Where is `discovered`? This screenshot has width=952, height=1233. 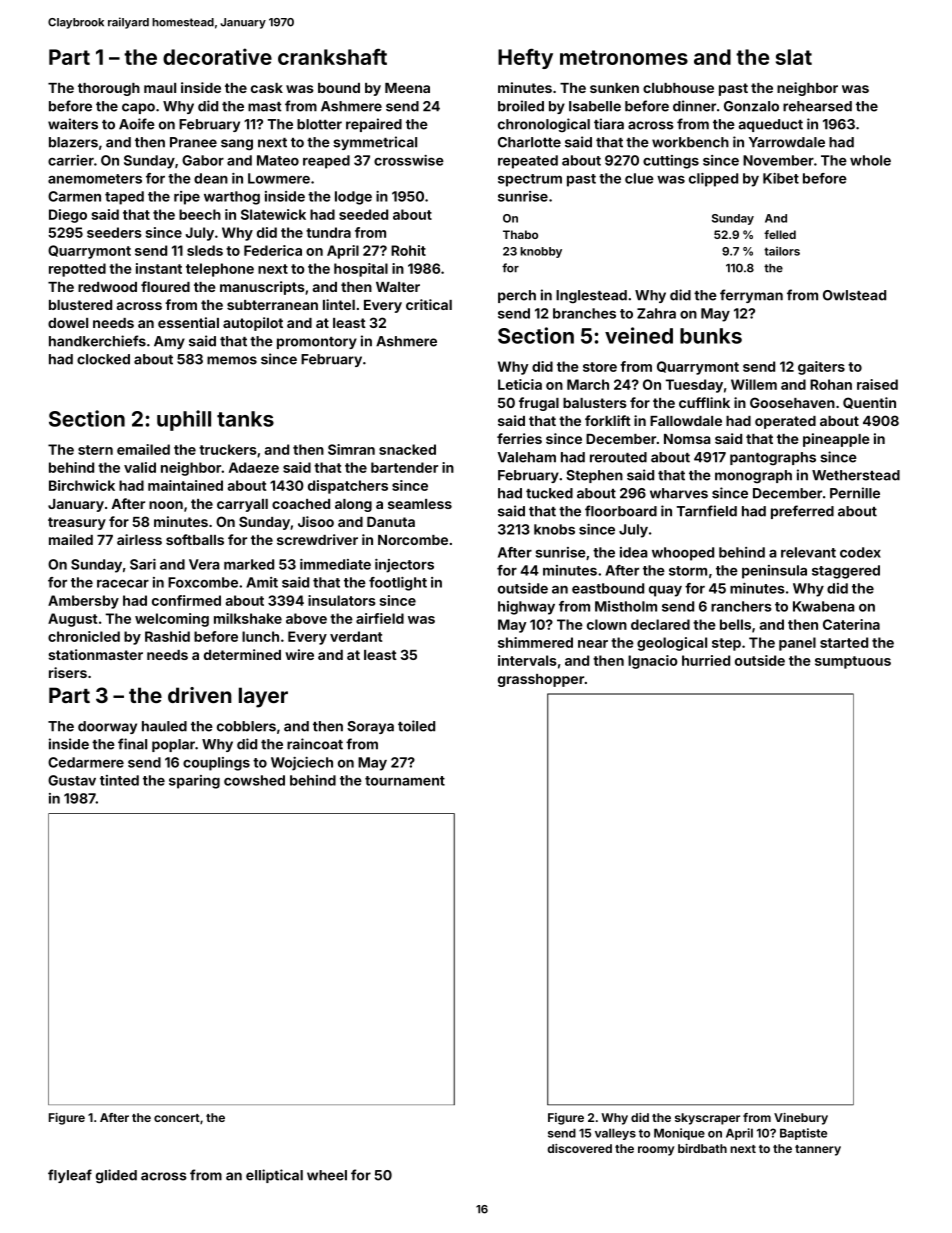
discovered is located at coordinates (579, 1148).
